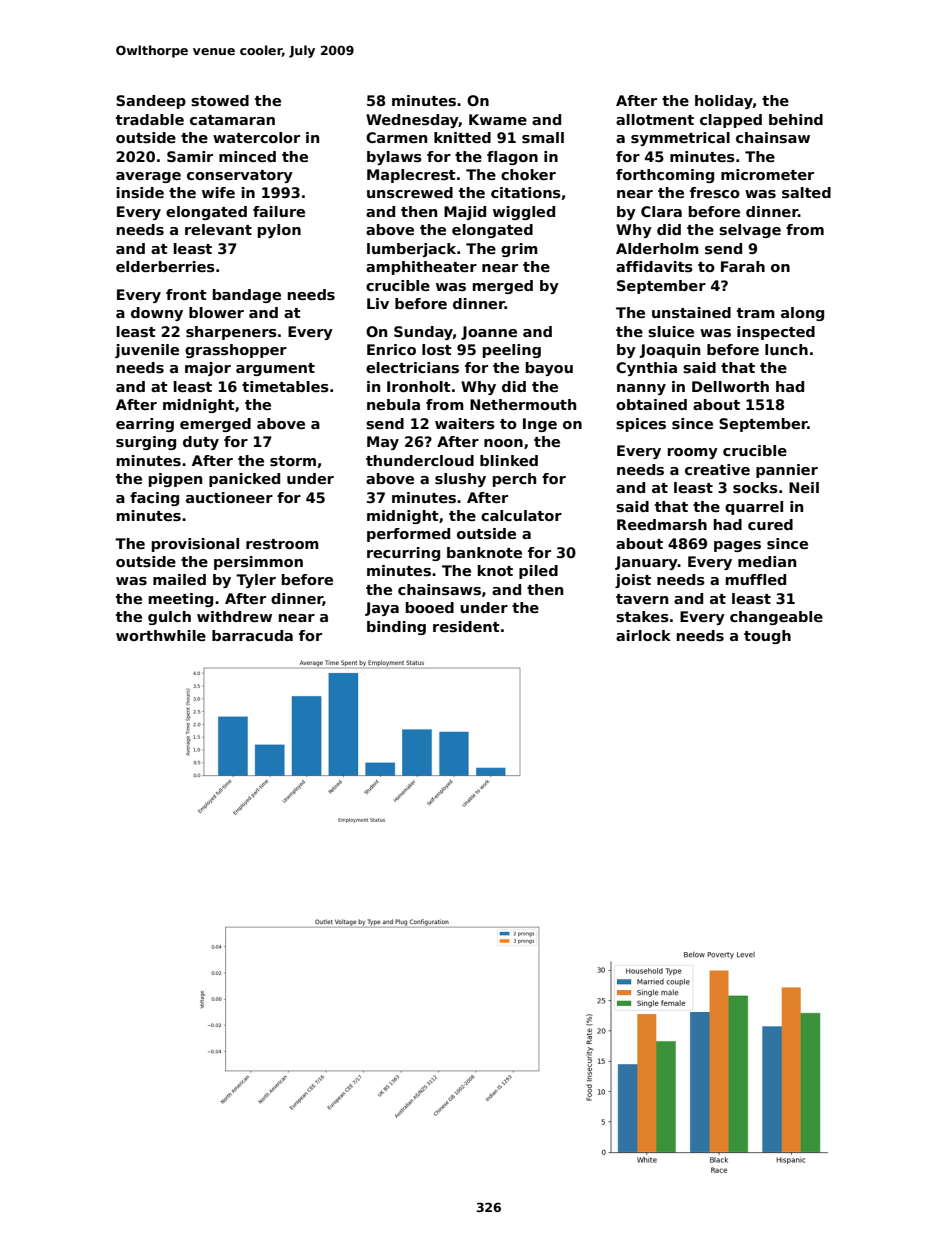 Image resolution: width=952 pixels, height=1233 pixels. Describe the element at coordinates (724, 102) in the screenshot. I see `holiday` at that location.
